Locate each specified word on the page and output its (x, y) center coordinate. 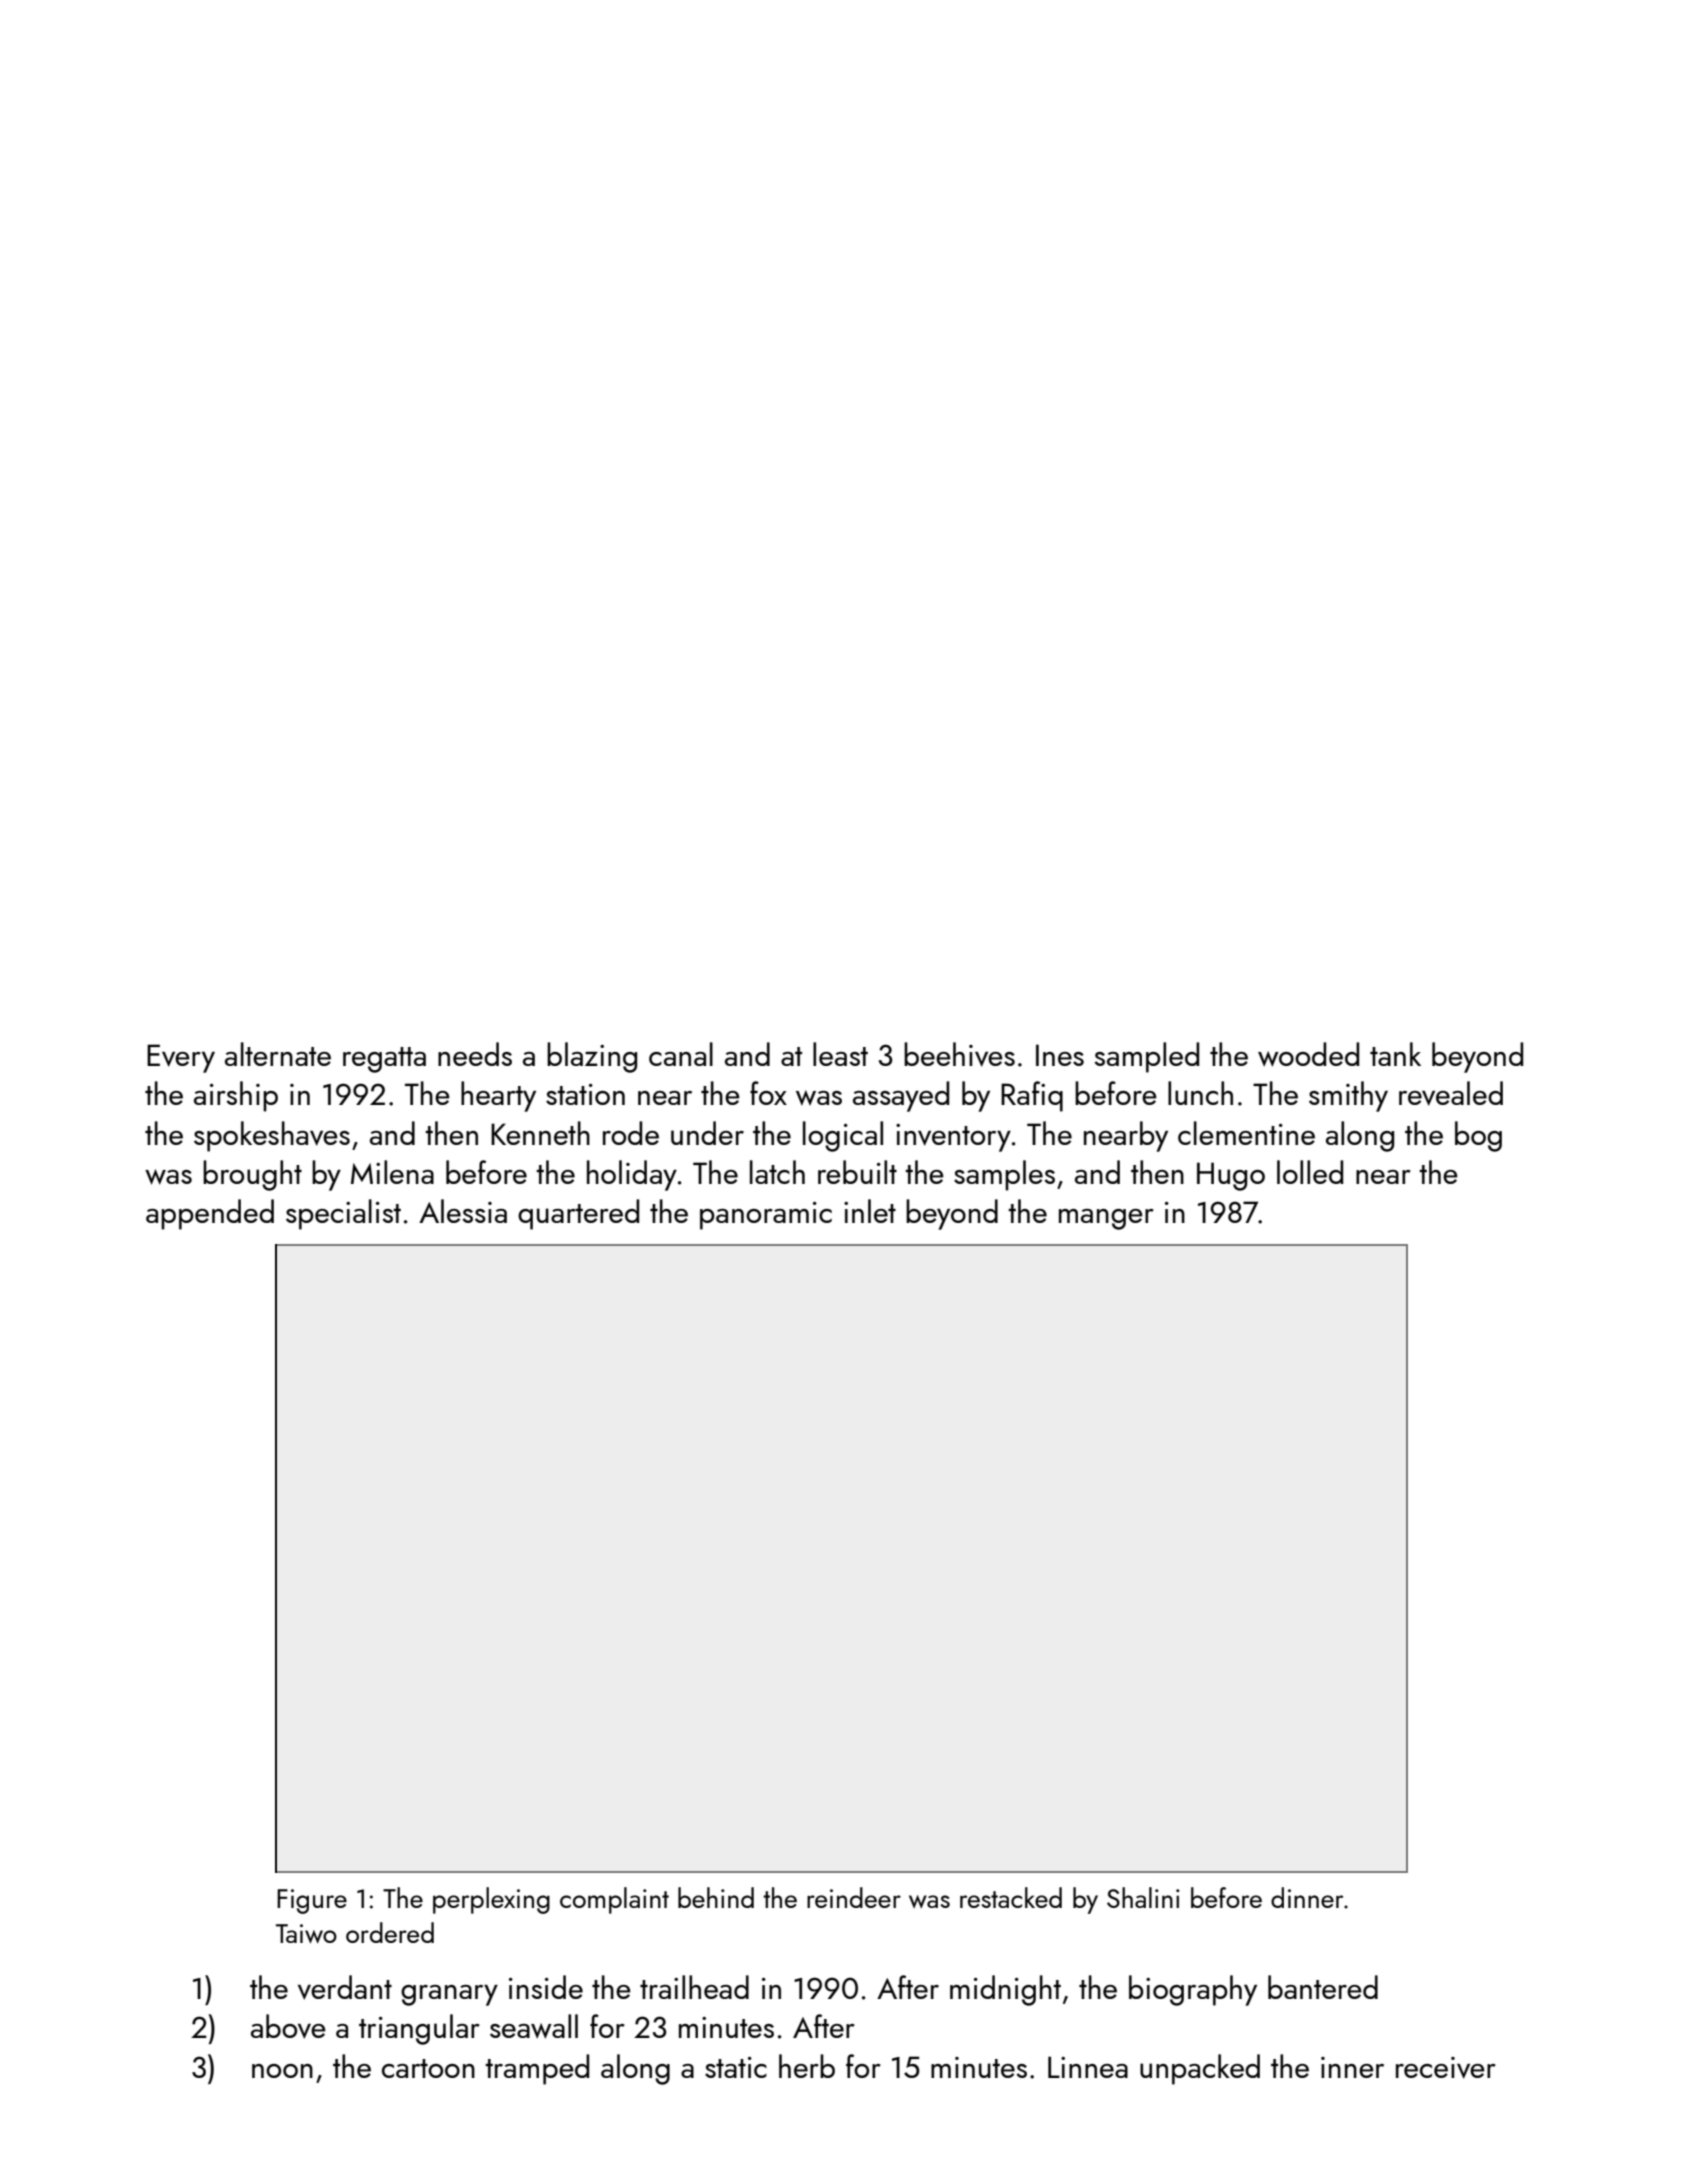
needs (475, 1054)
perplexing (491, 1900)
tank (1395, 1054)
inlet (870, 1211)
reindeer (854, 1897)
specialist (343, 1214)
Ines (1060, 1055)
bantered (1323, 1987)
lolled (1310, 1172)
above (288, 2026)
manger (1106, 1219)
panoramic (766, 1216)
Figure (312, 1901)
